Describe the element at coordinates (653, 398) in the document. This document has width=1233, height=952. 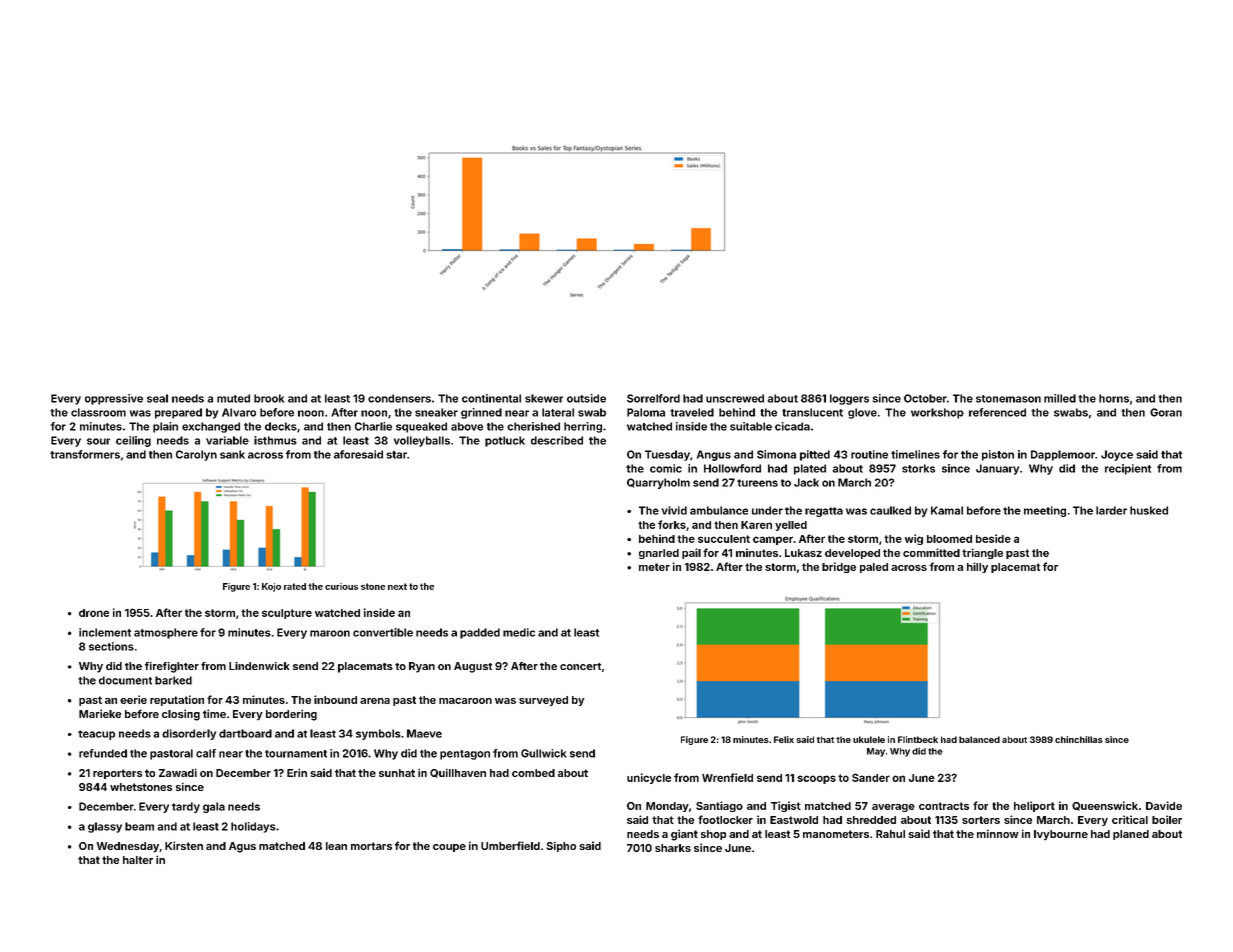
I see `Sorrelford` at that location.
